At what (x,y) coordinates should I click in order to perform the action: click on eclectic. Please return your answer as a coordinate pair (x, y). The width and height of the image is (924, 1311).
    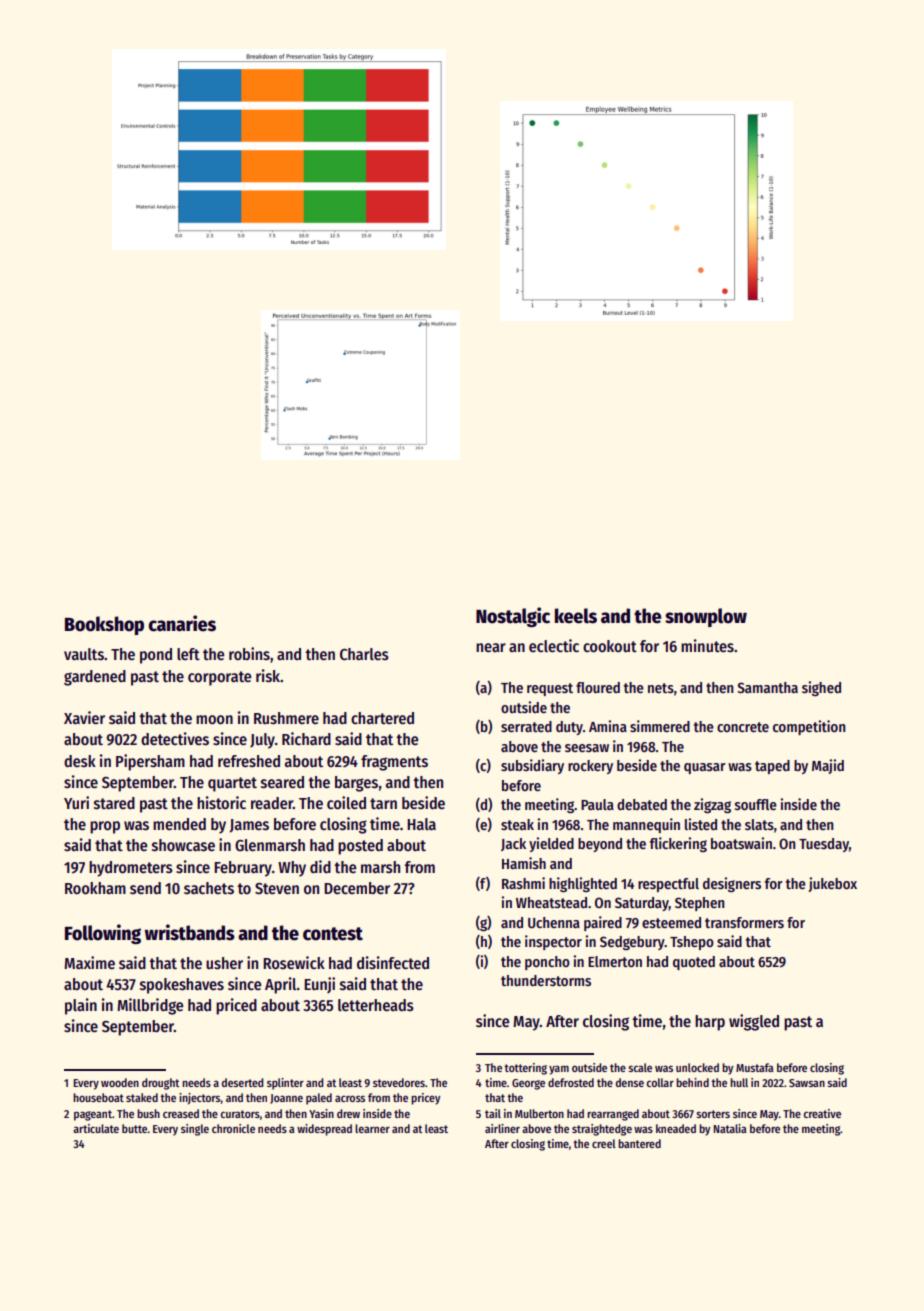
    Looking at the image, I should click on (554, 646).
